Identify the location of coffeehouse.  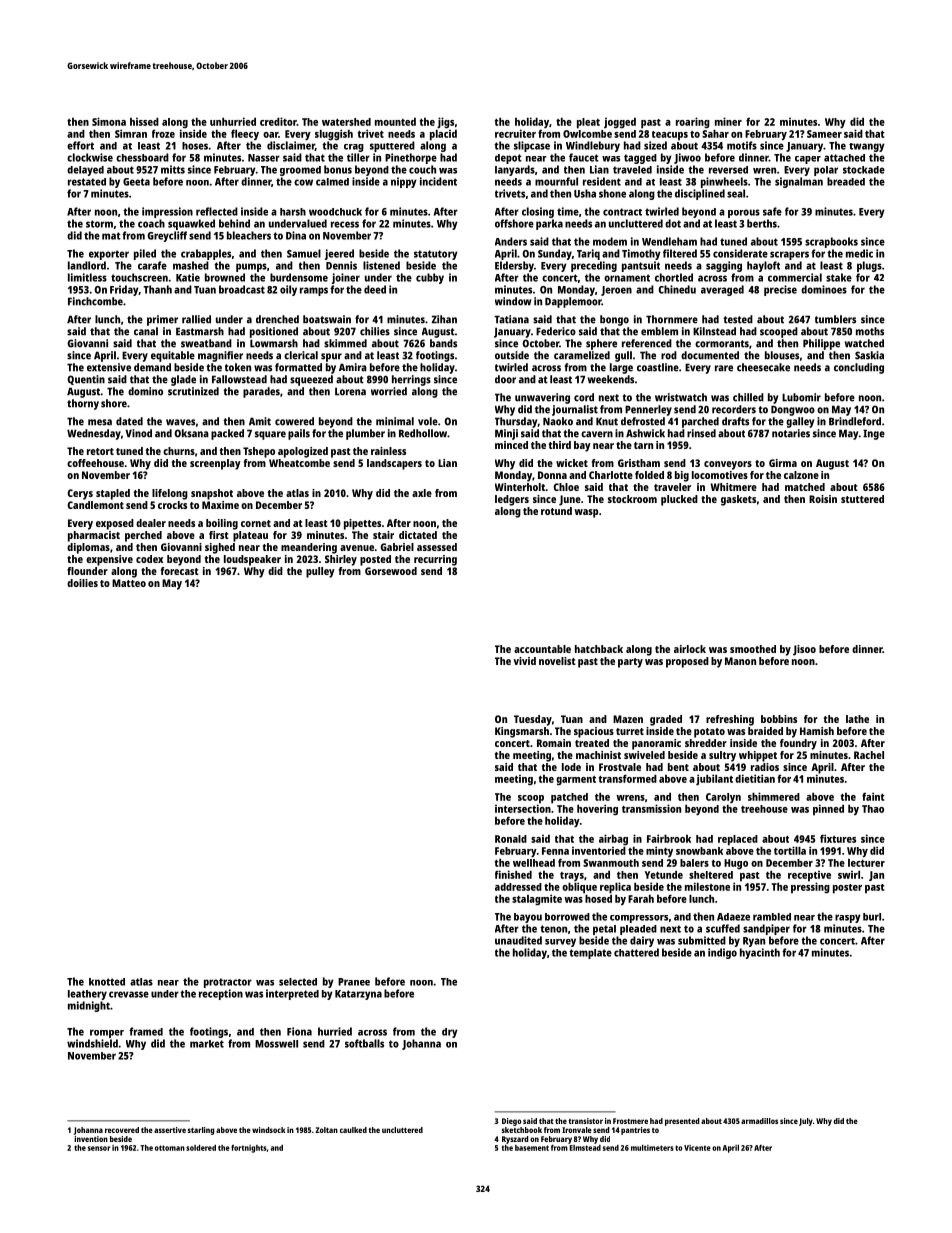
(95, 463).
